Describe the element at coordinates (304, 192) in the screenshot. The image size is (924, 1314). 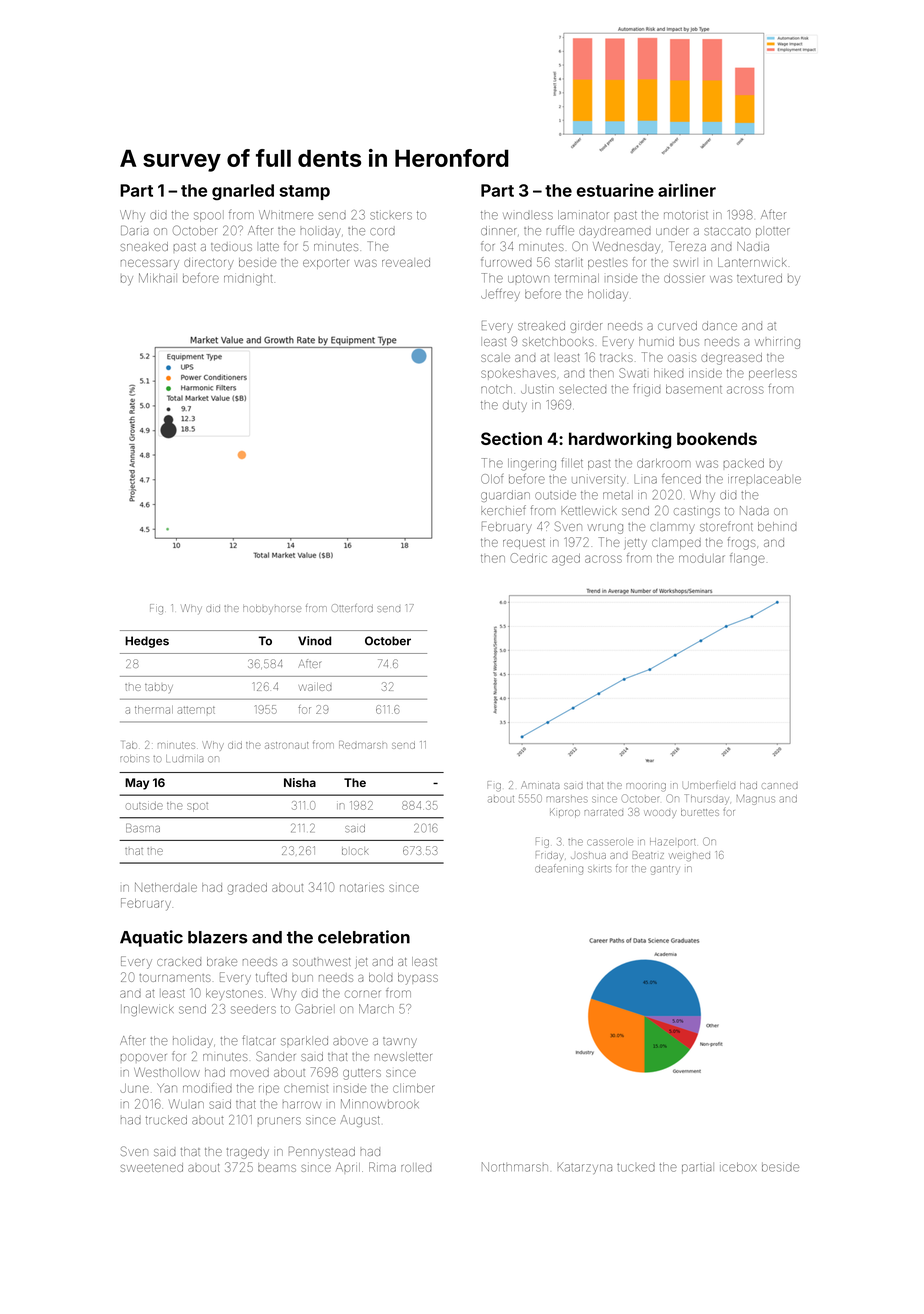
I see `stamp` at that location.
